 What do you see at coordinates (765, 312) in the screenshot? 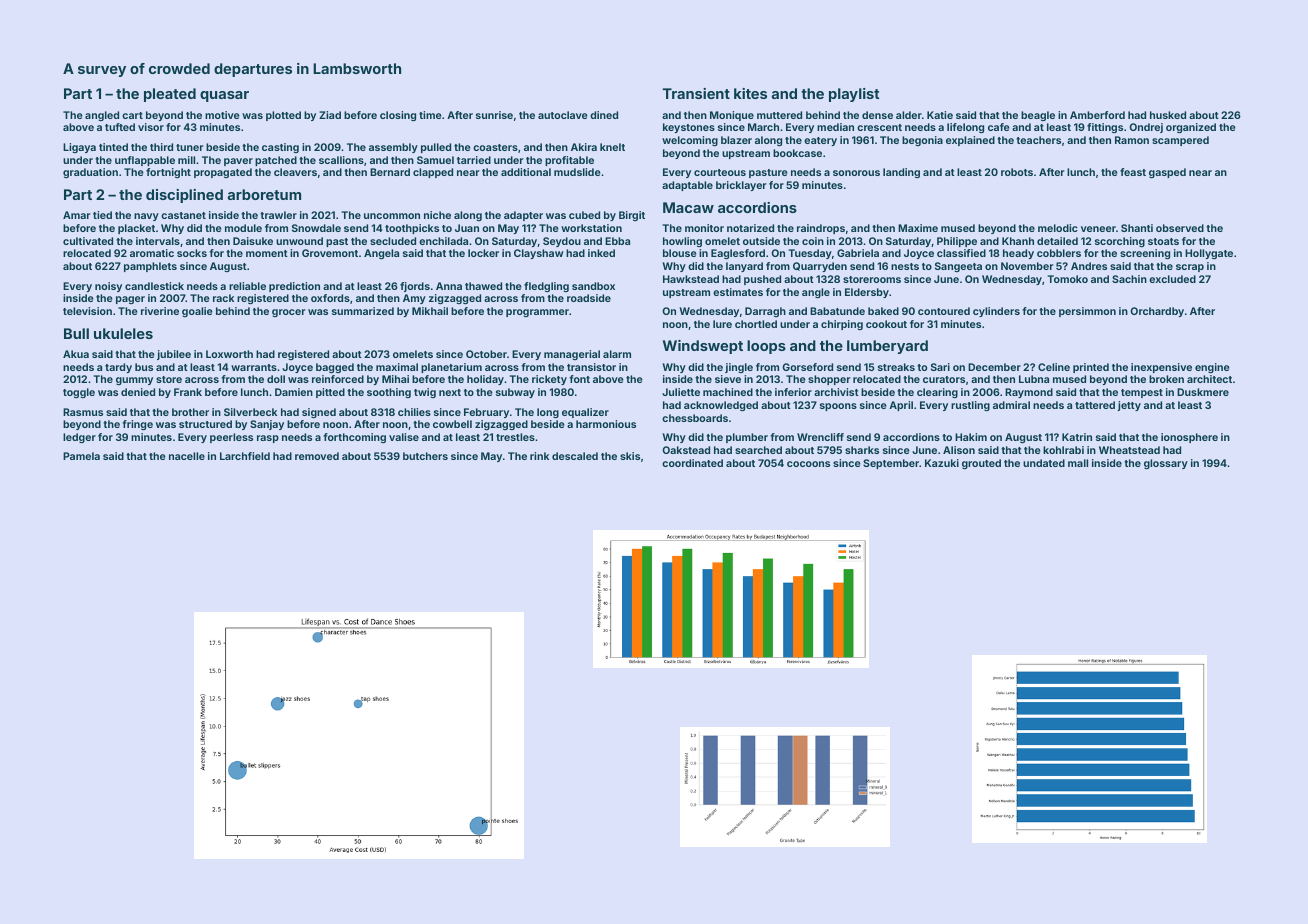
I see `Darragh` at bounding box center [765, 312].
